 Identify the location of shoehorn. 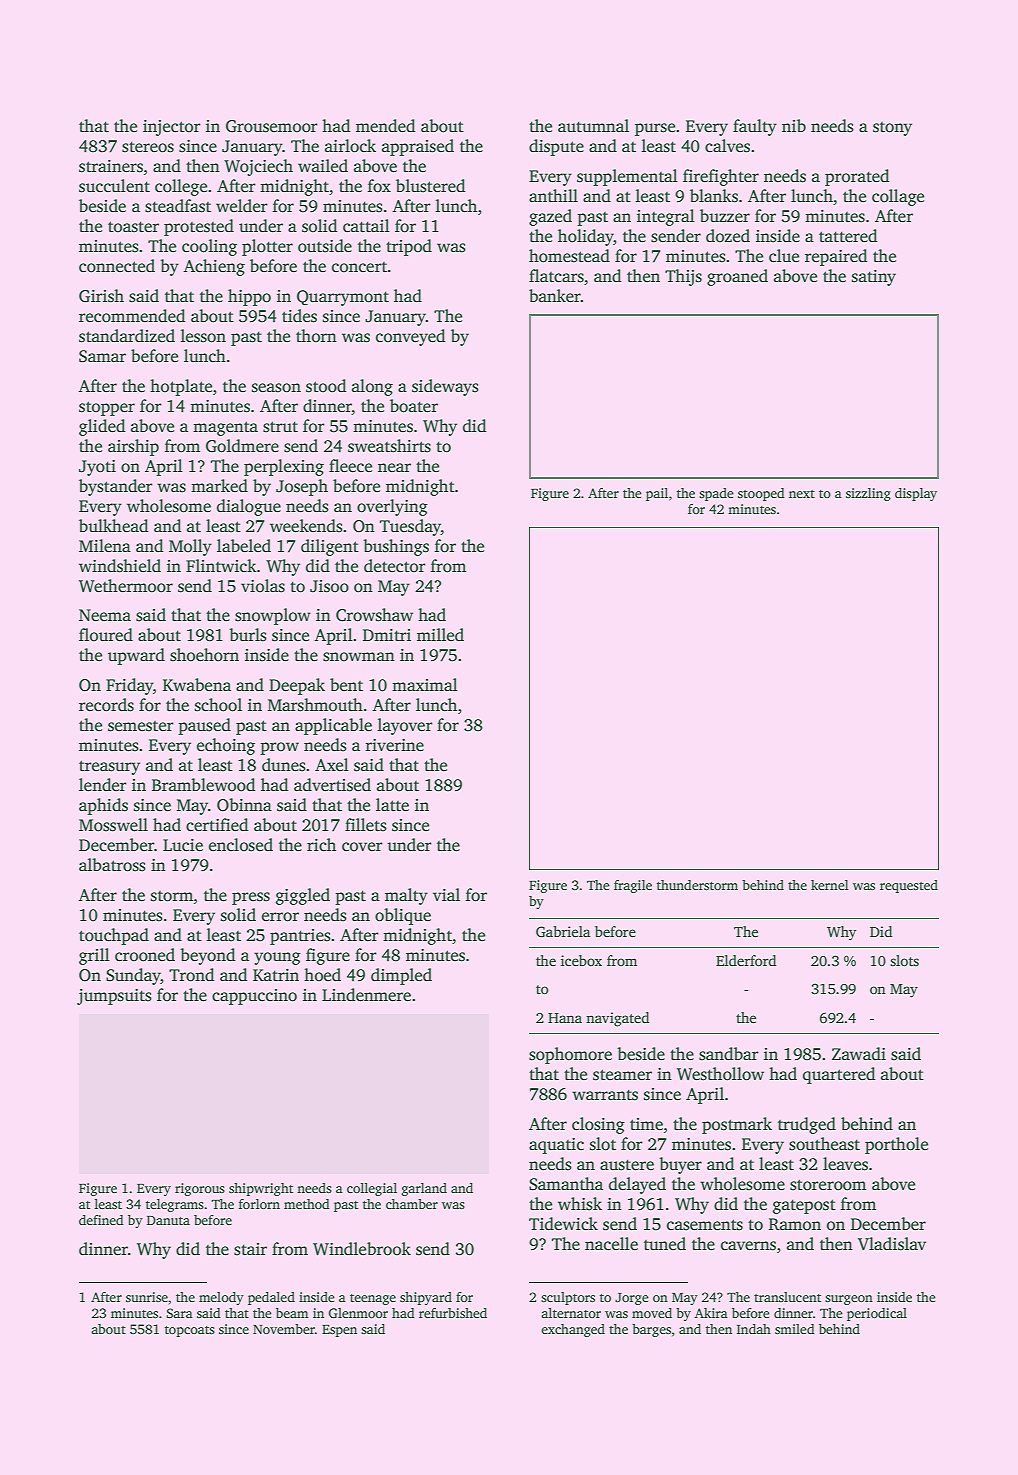
(204, 655).
